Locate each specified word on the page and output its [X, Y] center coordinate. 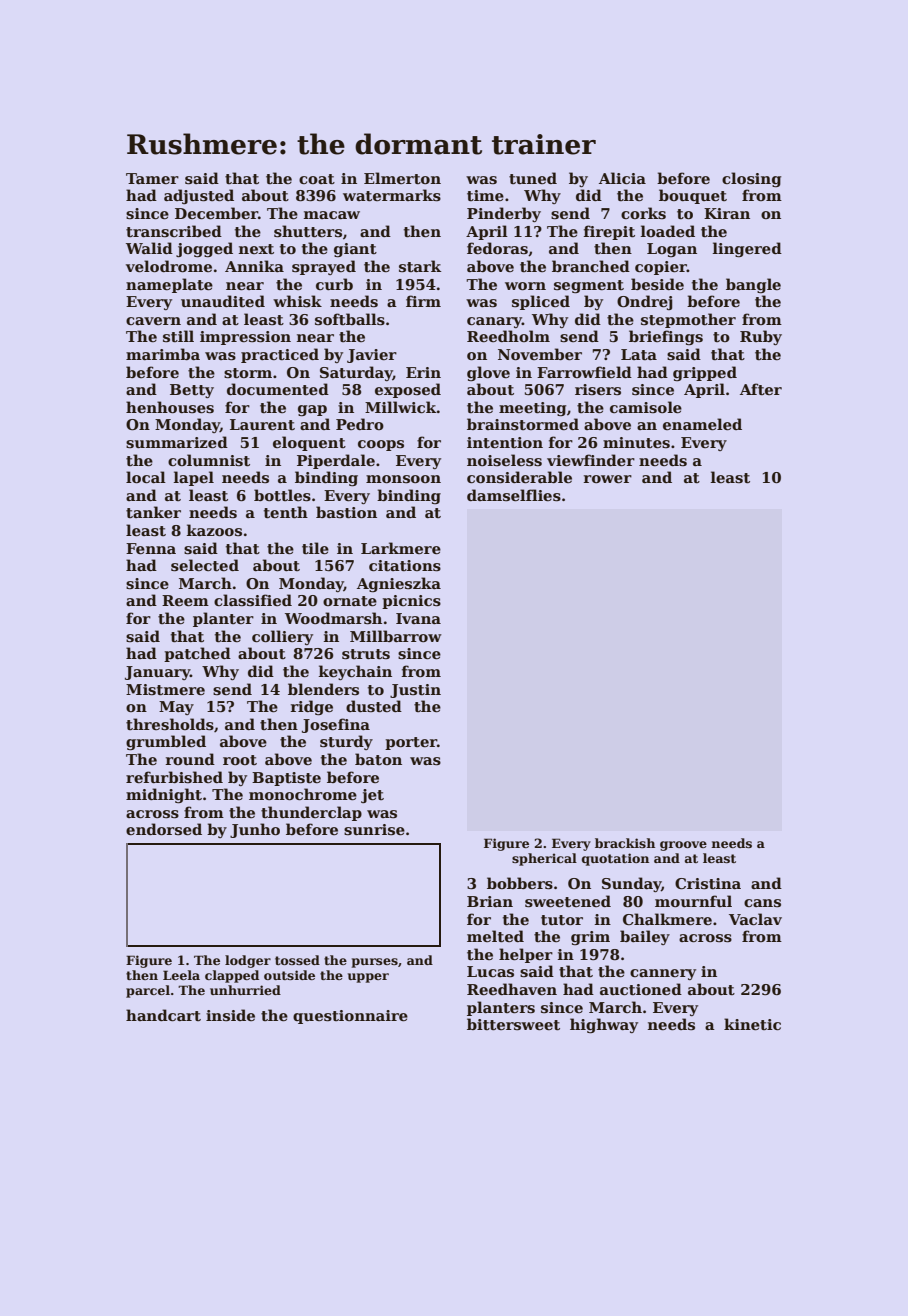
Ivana [418, 618]
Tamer [152, 178]
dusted [374, 706]
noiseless [504, 460]
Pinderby [504, 214]
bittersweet [513, 1024]
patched [197, 654]
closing [751, 179]
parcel [148, 991]
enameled [702, 424]
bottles [282, 495]
